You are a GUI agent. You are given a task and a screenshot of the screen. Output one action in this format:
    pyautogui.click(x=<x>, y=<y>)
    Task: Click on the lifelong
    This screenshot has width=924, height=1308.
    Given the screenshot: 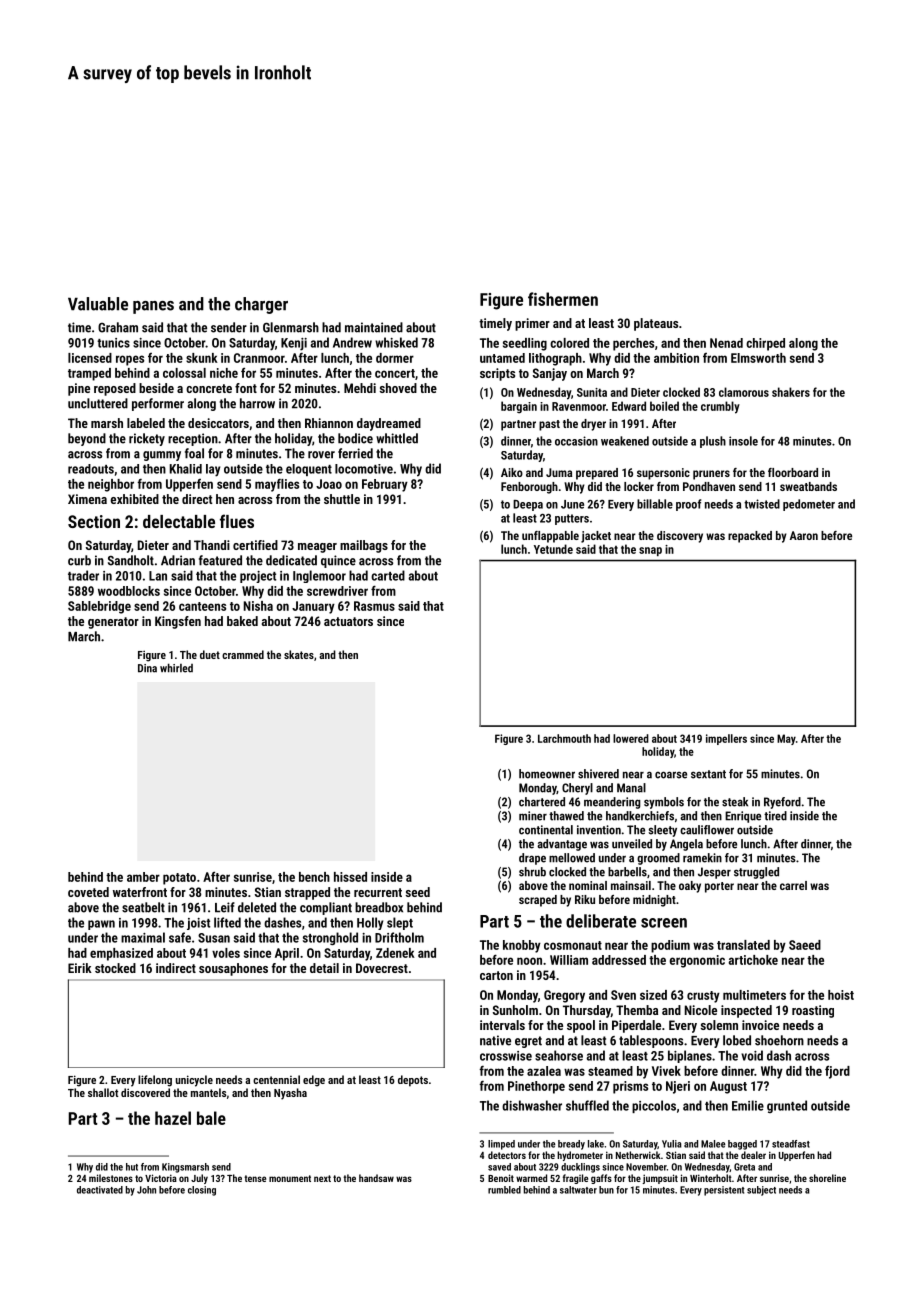 What is the action you would take?
    pyautogui.click(x=155, y=1081)
